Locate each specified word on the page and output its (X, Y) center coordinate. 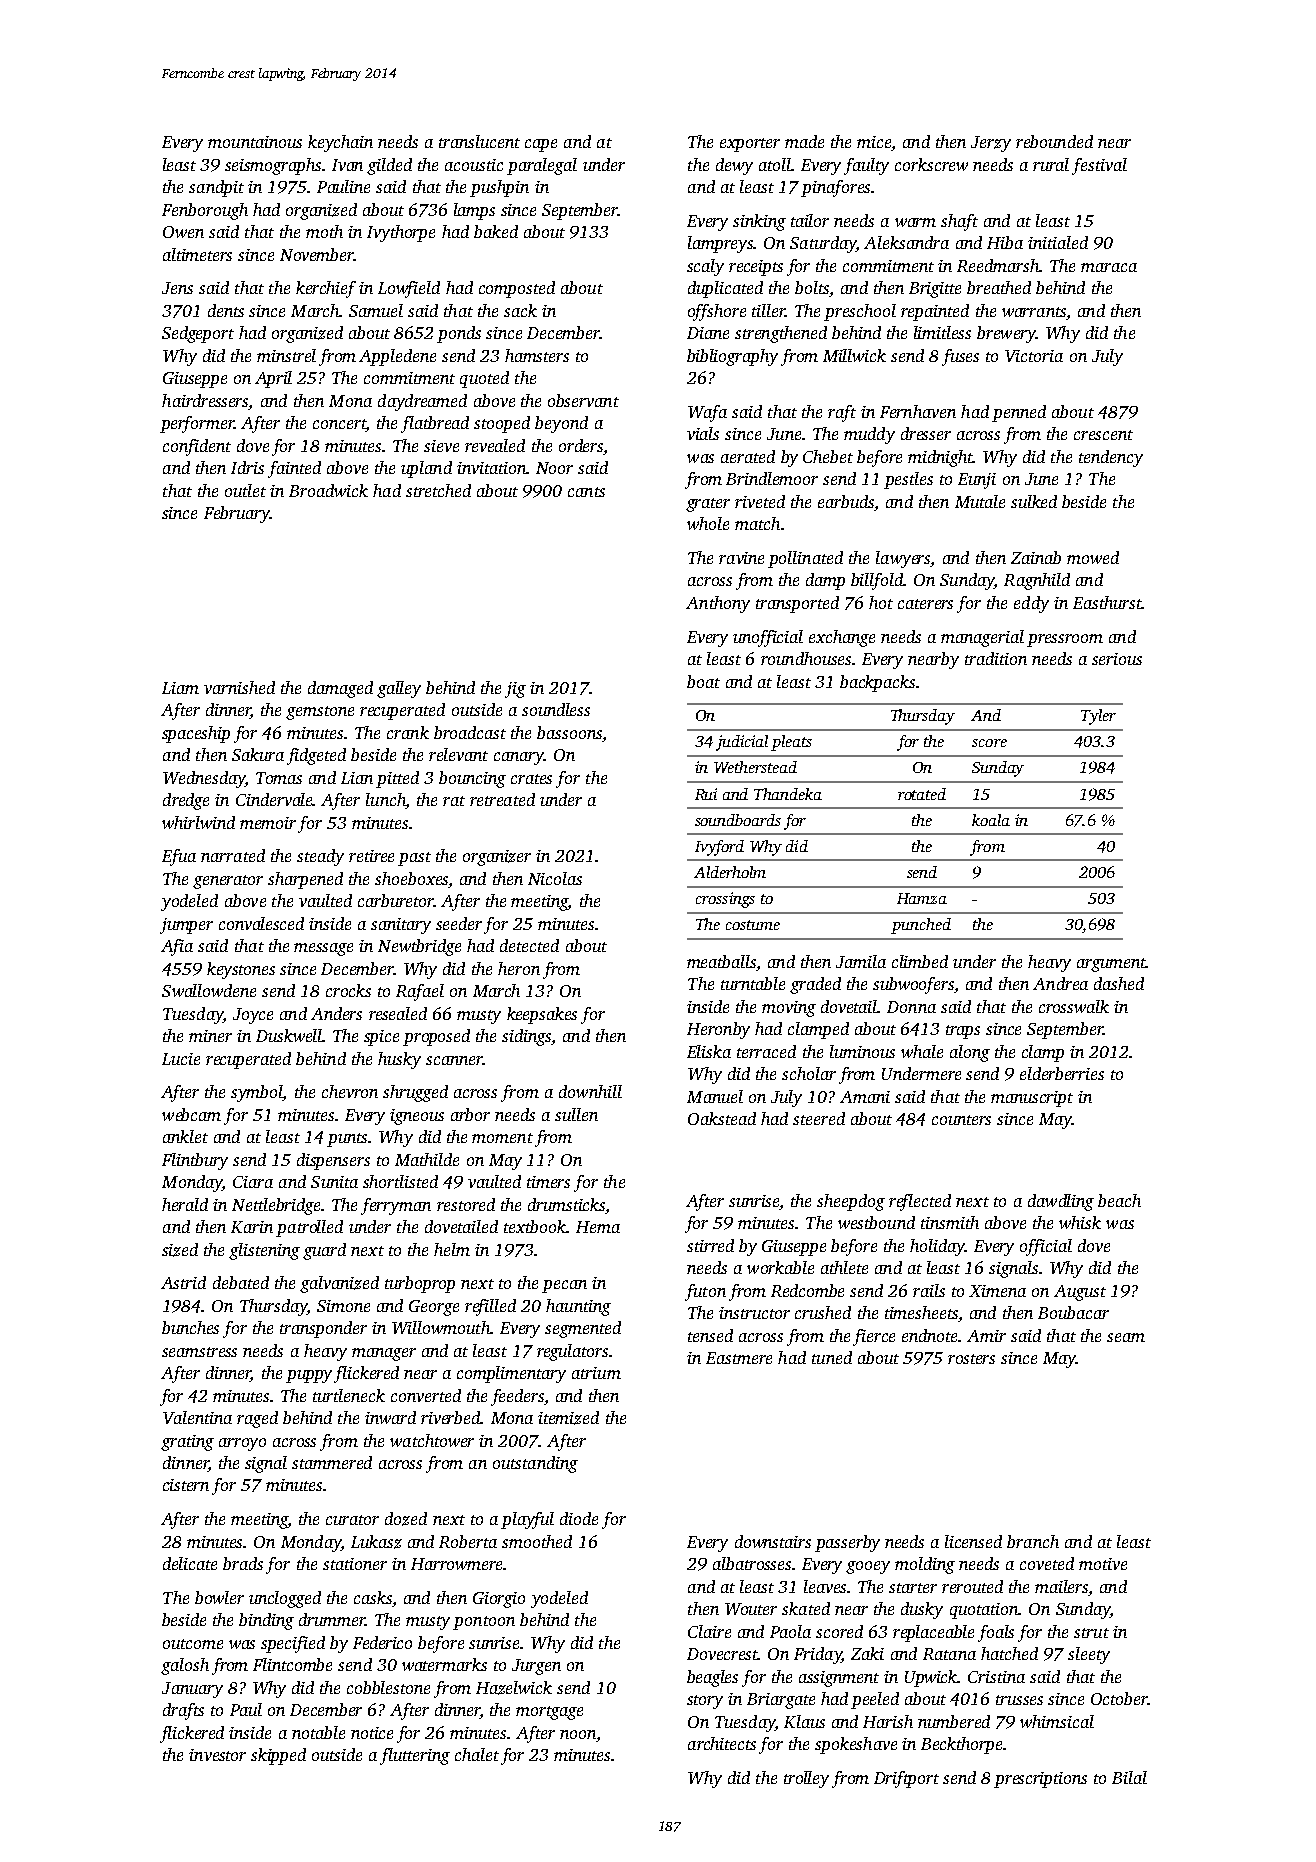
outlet (245, 490)
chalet (477, 1754)
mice (874, 142)
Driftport (906, 1779)
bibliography (732, 357)
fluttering (415, 1756)
